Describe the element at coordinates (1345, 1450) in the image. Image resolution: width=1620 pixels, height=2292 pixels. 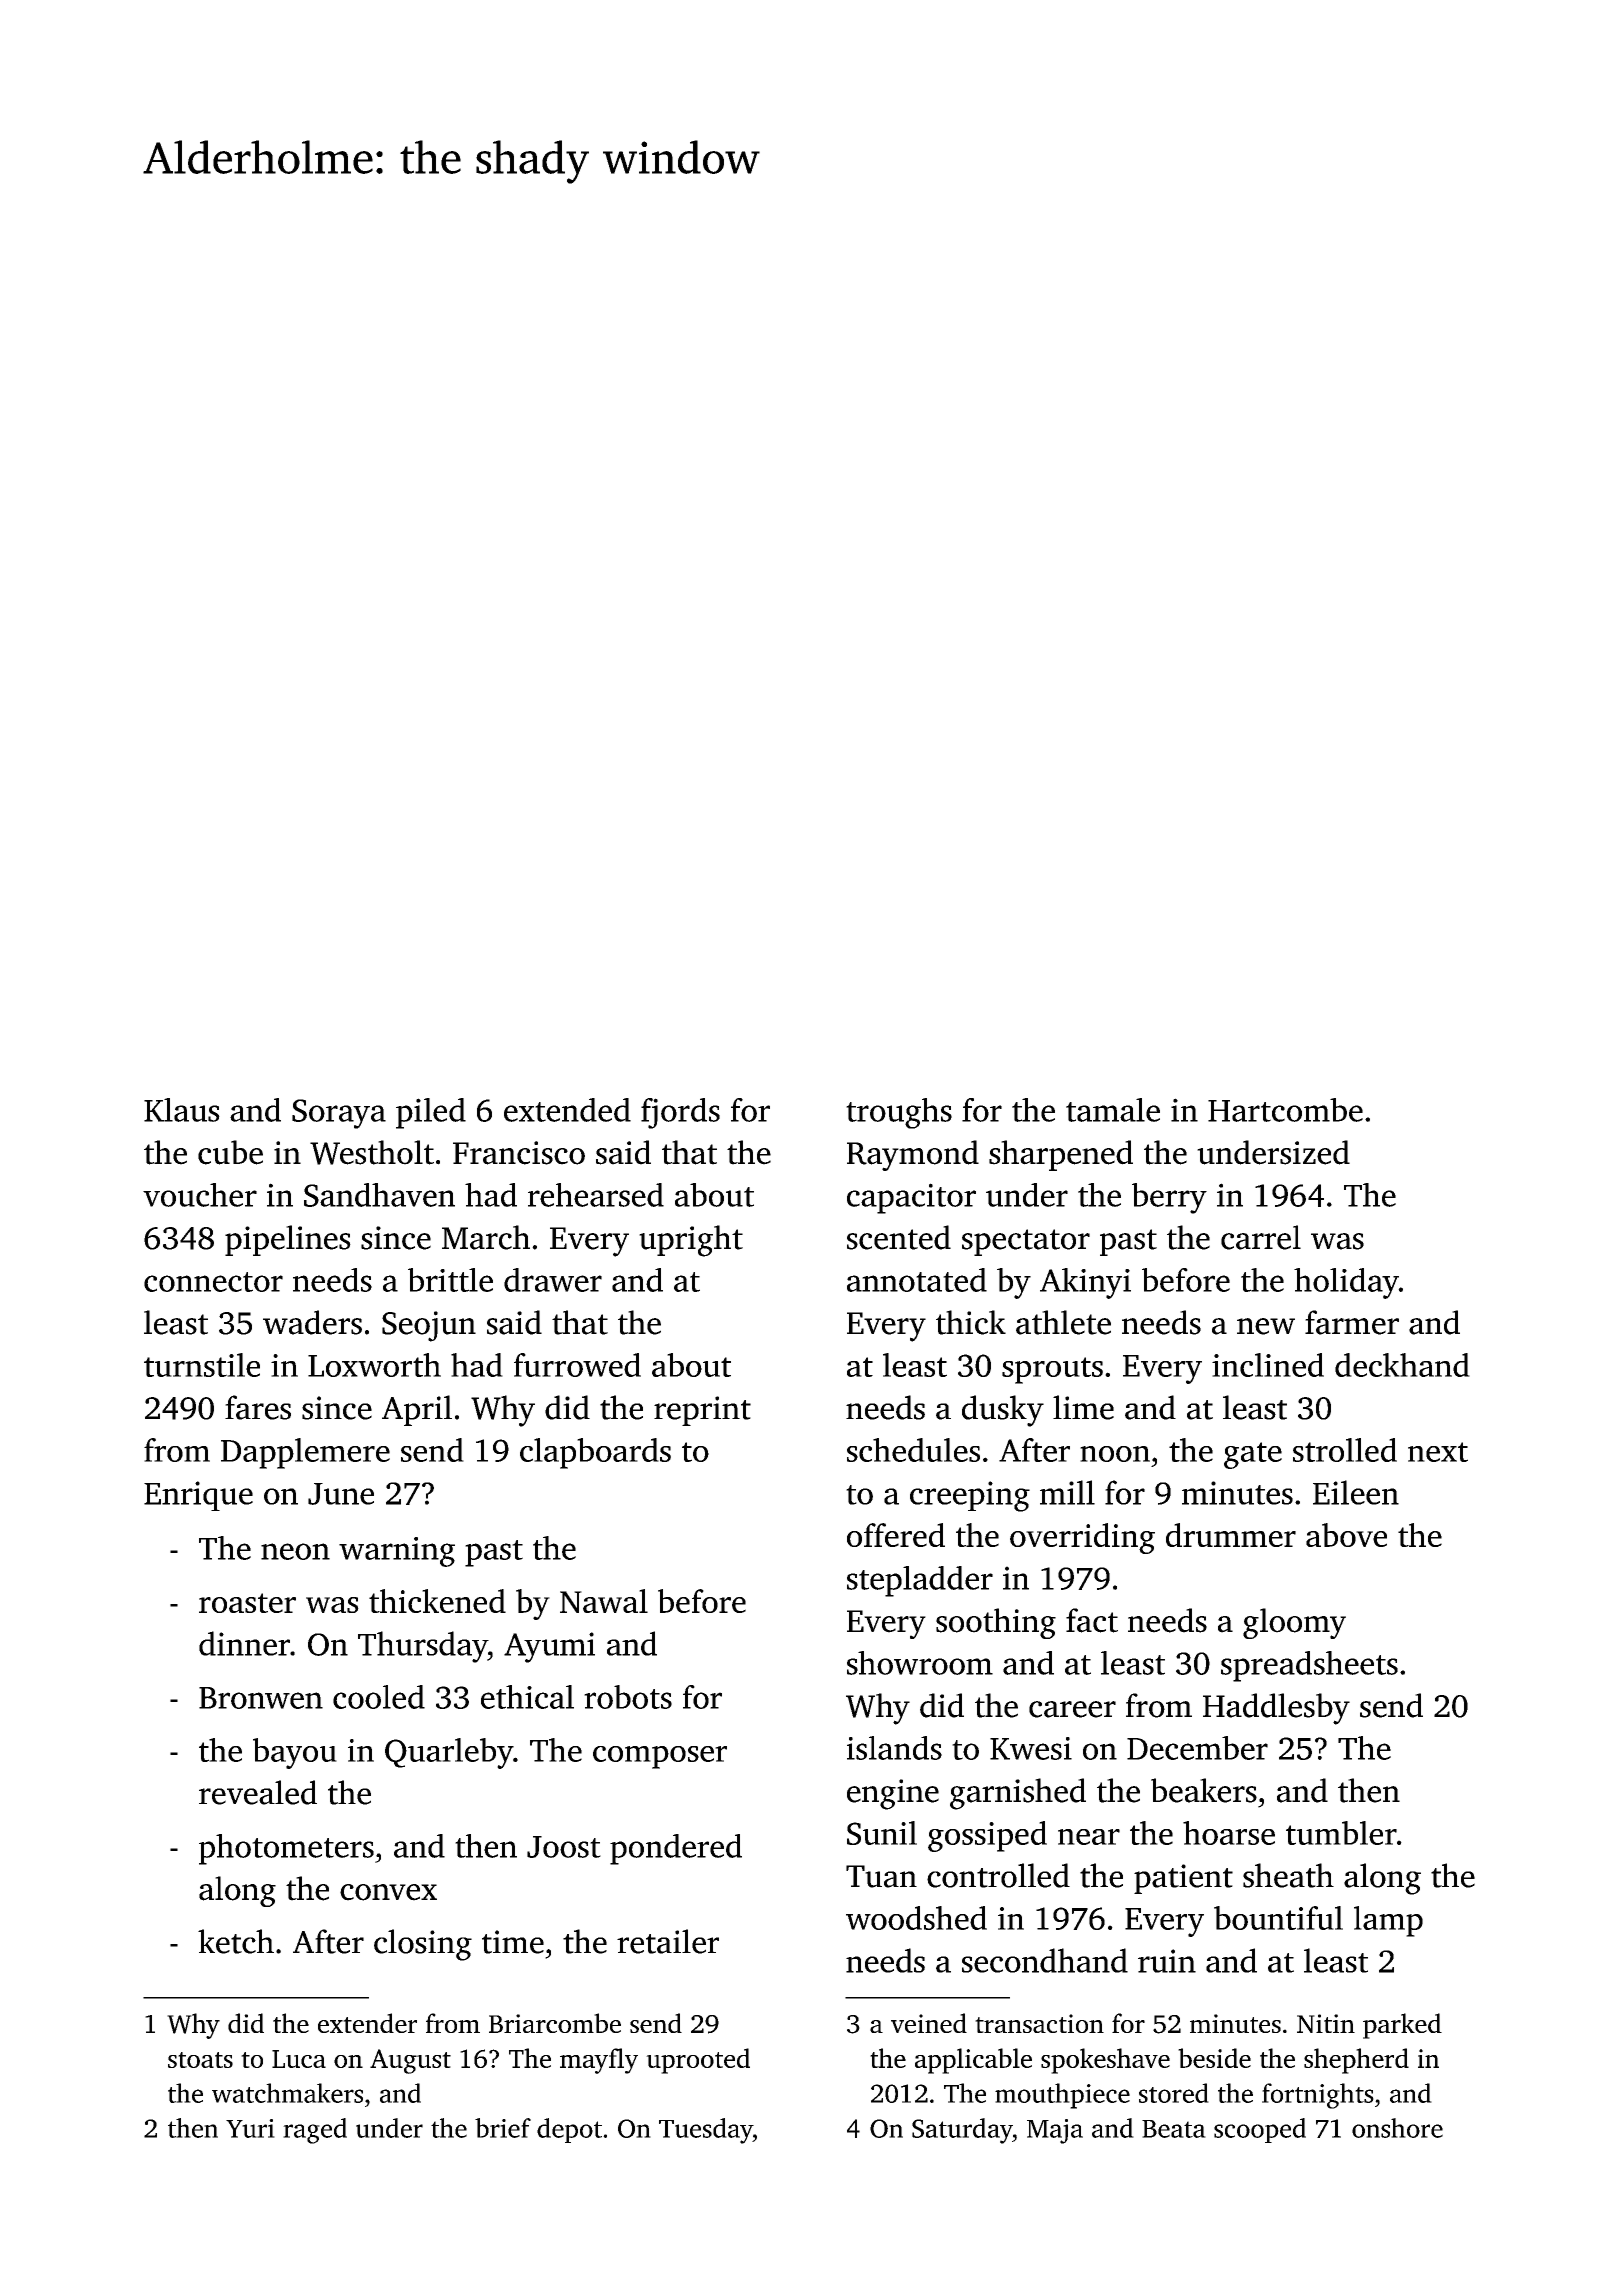
I see `strolled` at that location.
